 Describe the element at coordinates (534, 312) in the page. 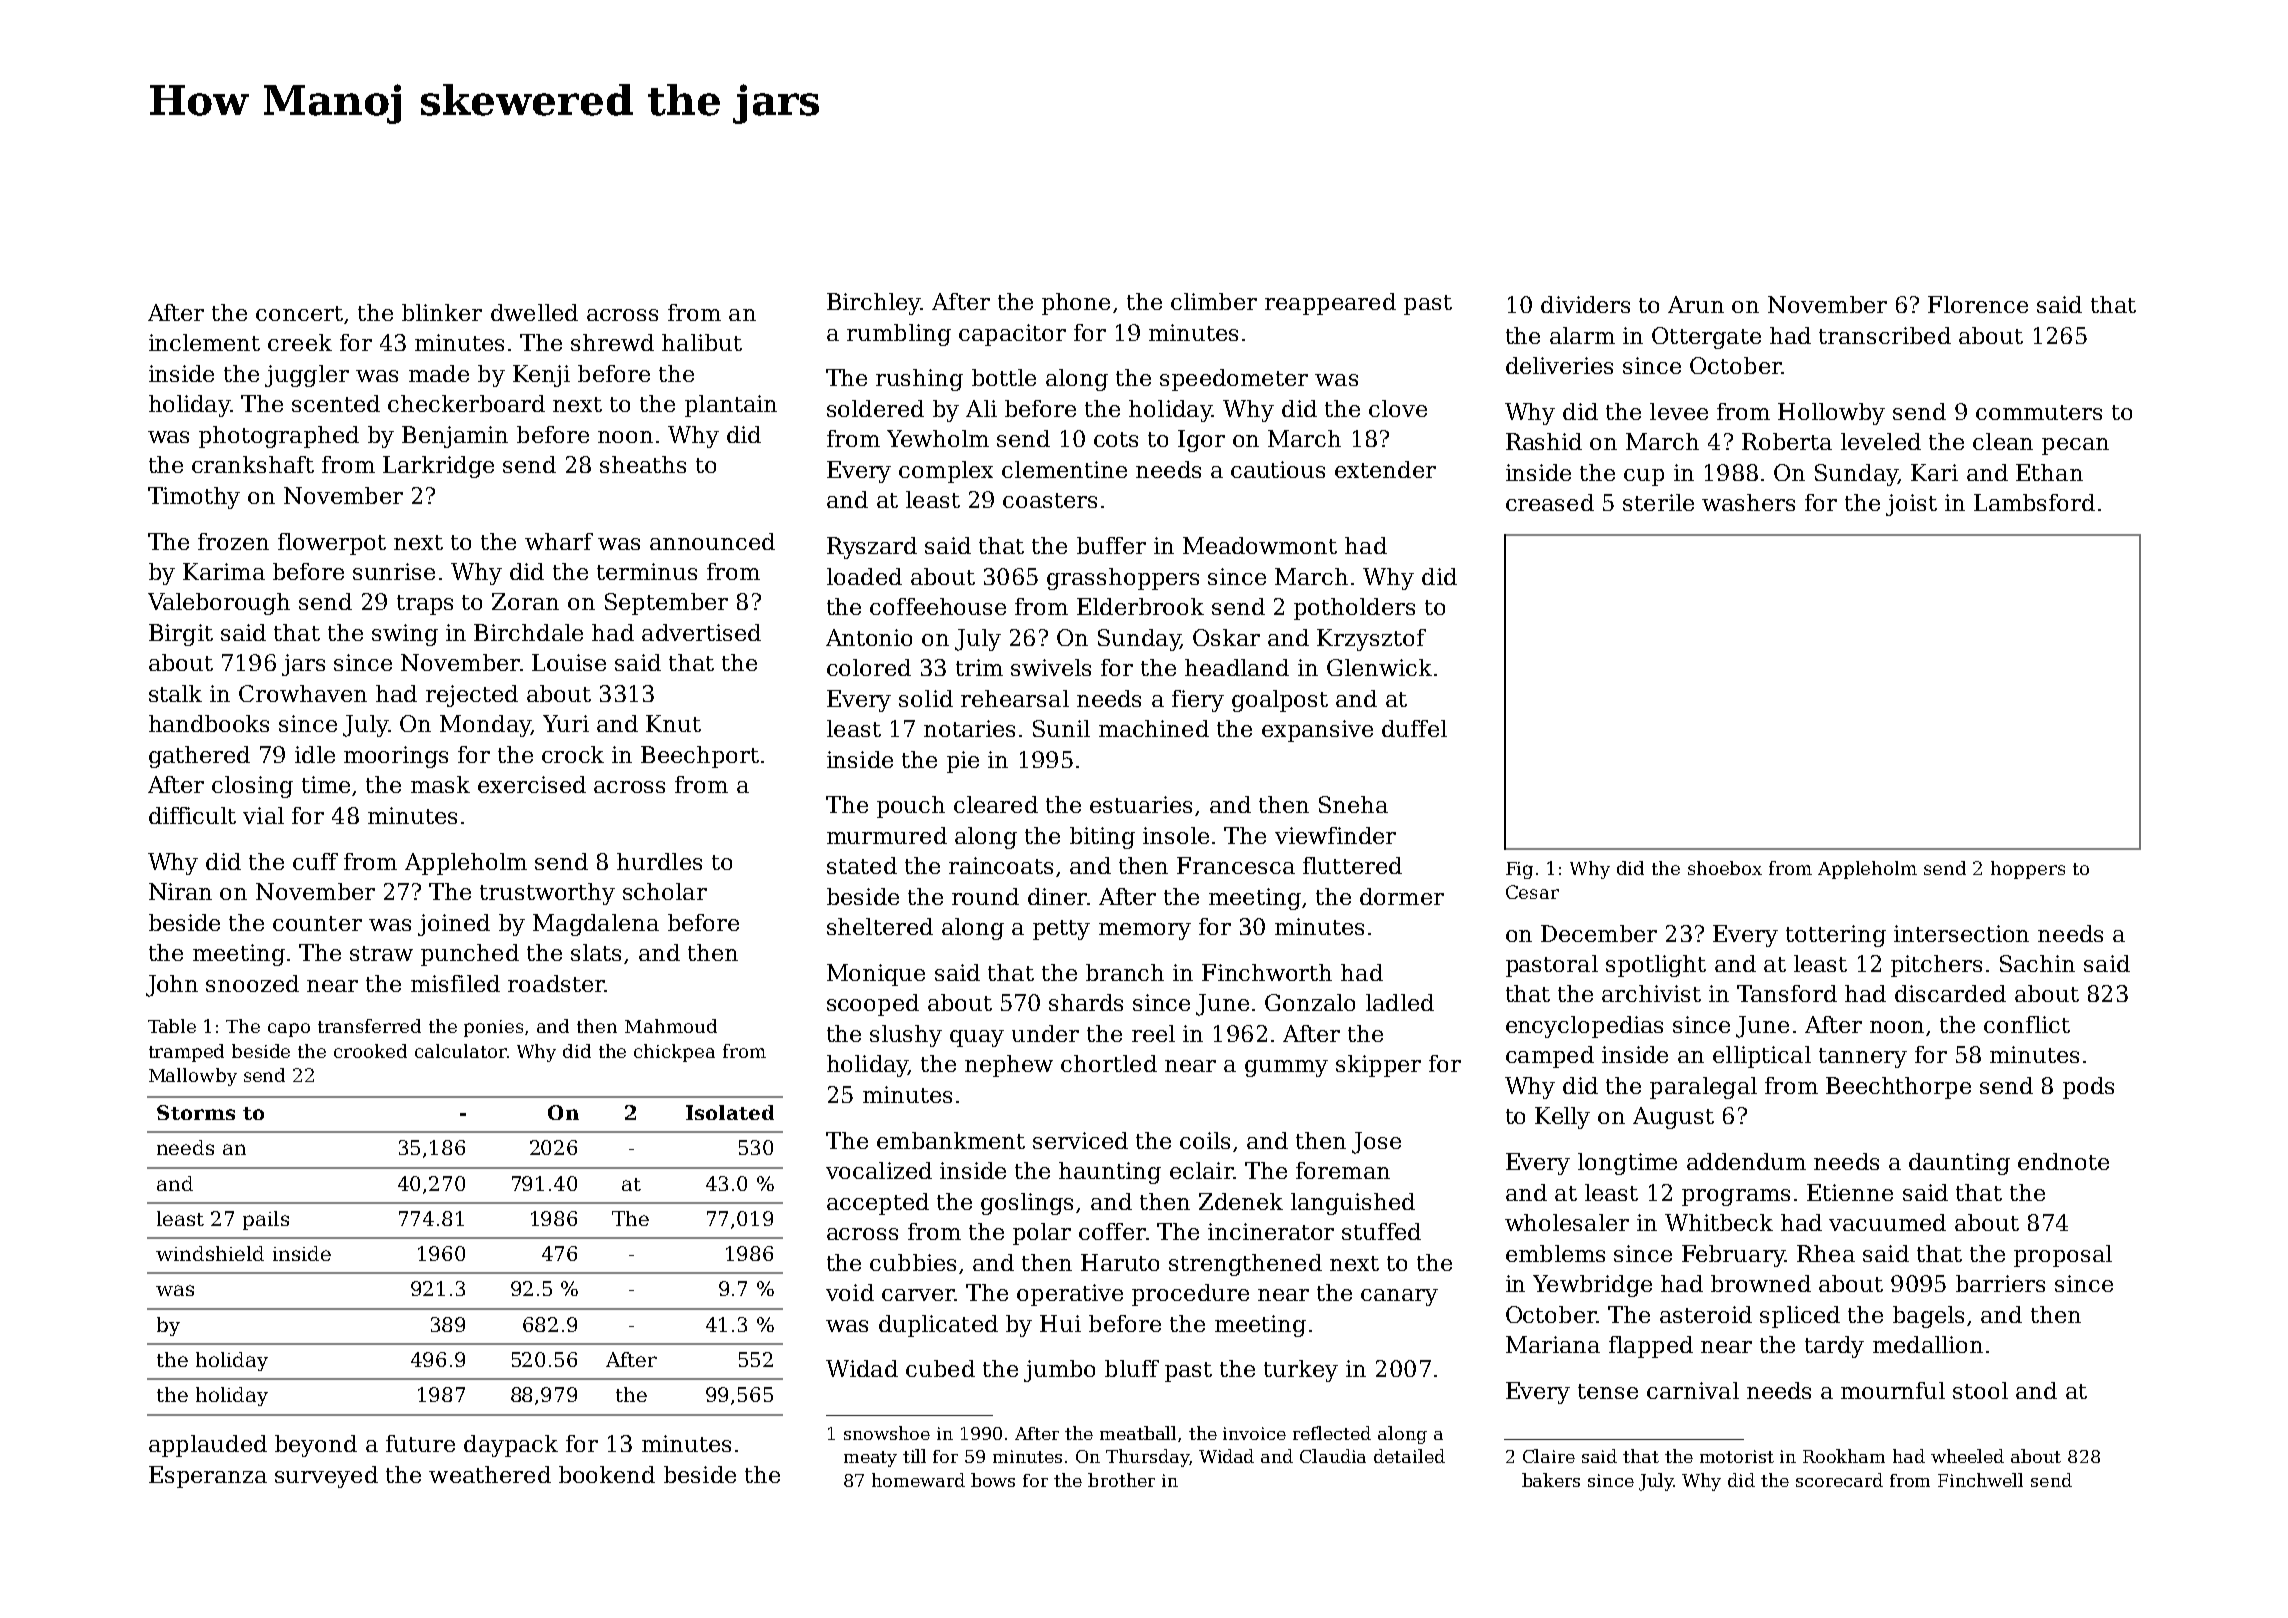

I see `dwelled` at that location.
